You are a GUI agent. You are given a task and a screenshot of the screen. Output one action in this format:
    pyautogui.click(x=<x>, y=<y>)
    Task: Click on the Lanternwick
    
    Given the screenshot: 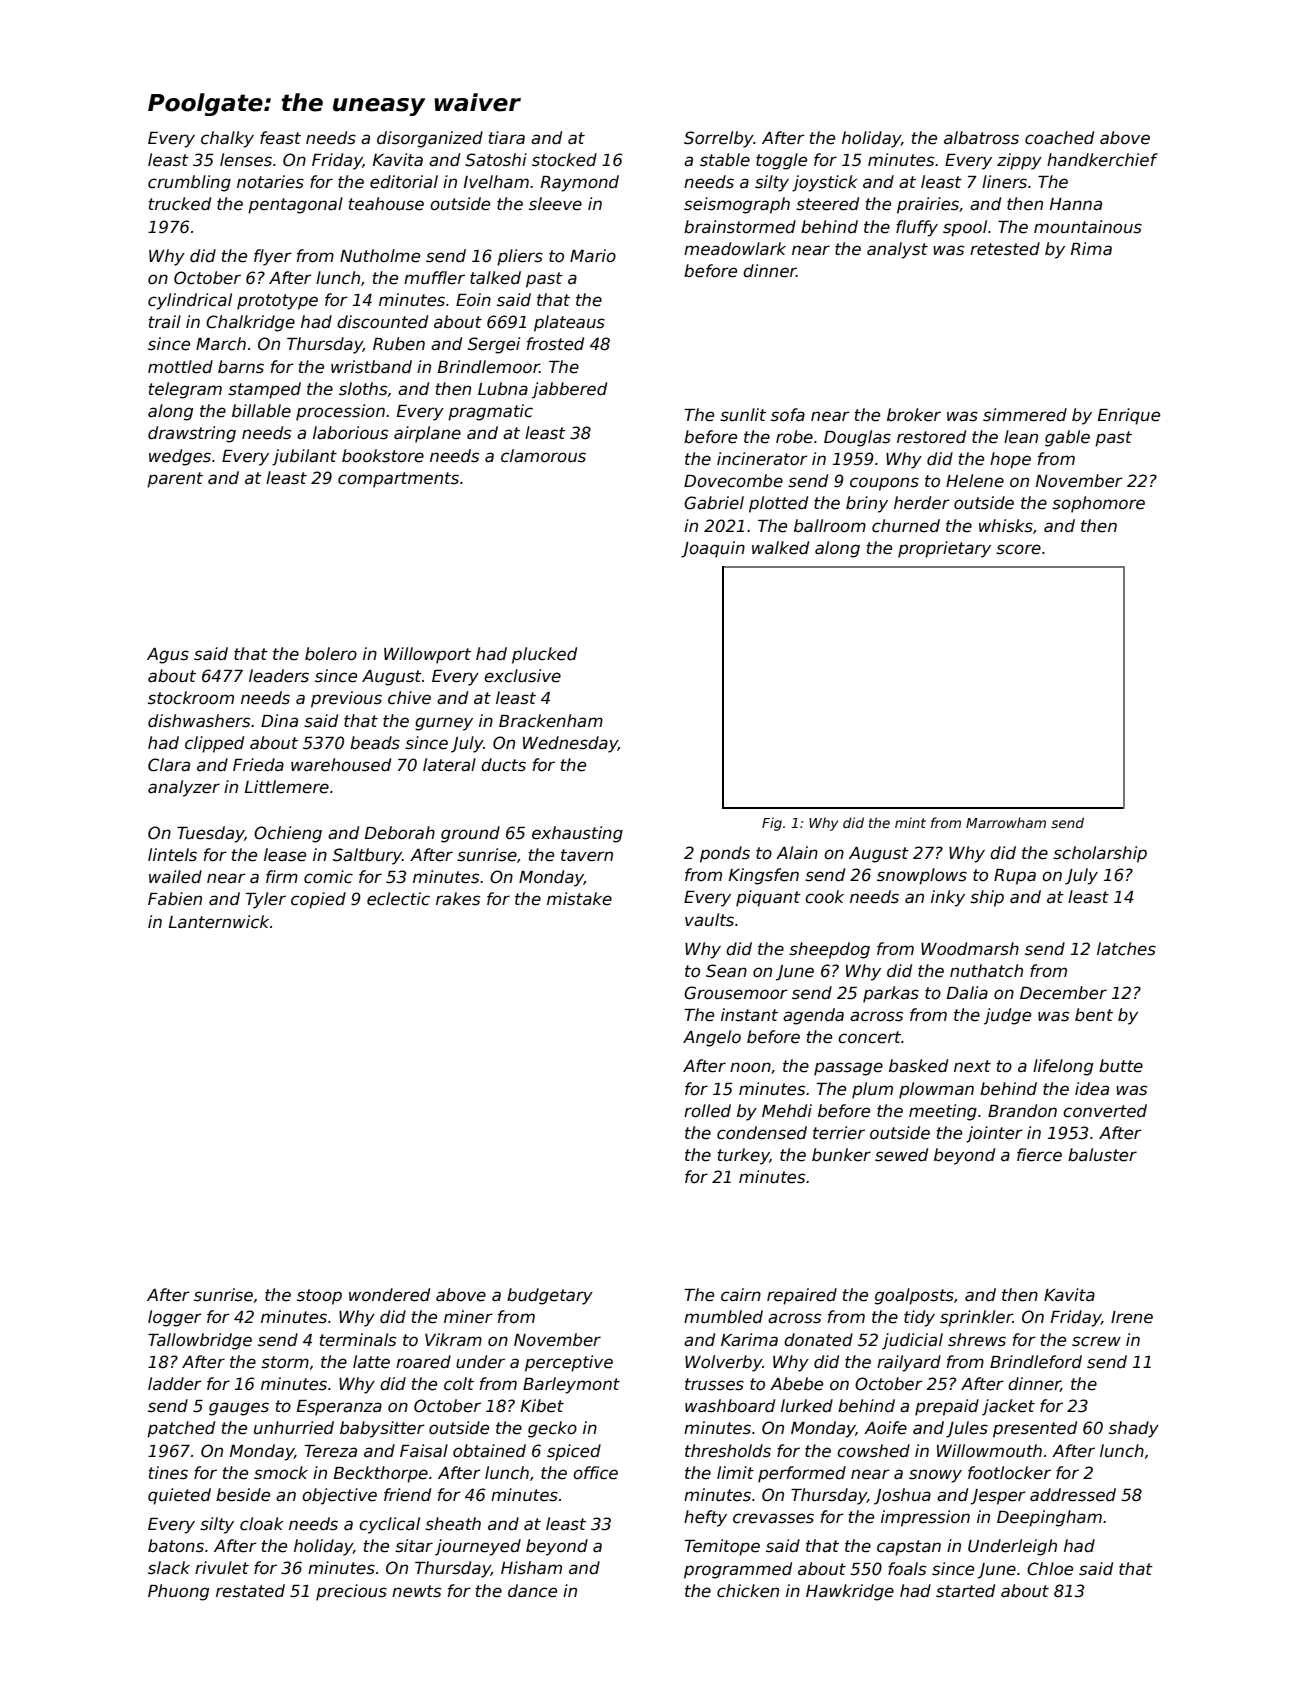 What is the action you would take?
    pyautogui.click(x=219, y=922)
